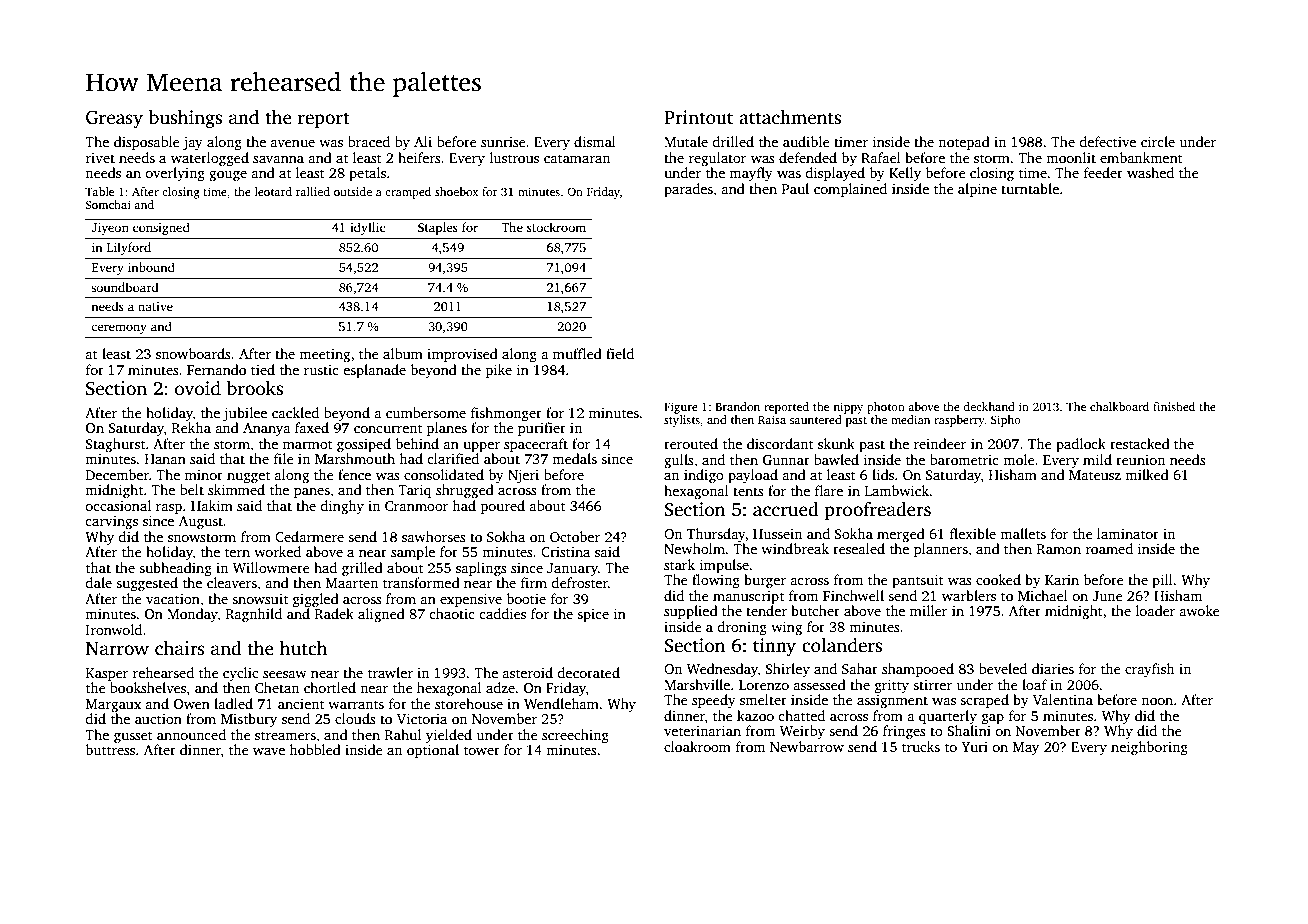  What do you see at coordinates (315, 749) in the document?
I see `hobbled` at bounding box center [315, 749].
